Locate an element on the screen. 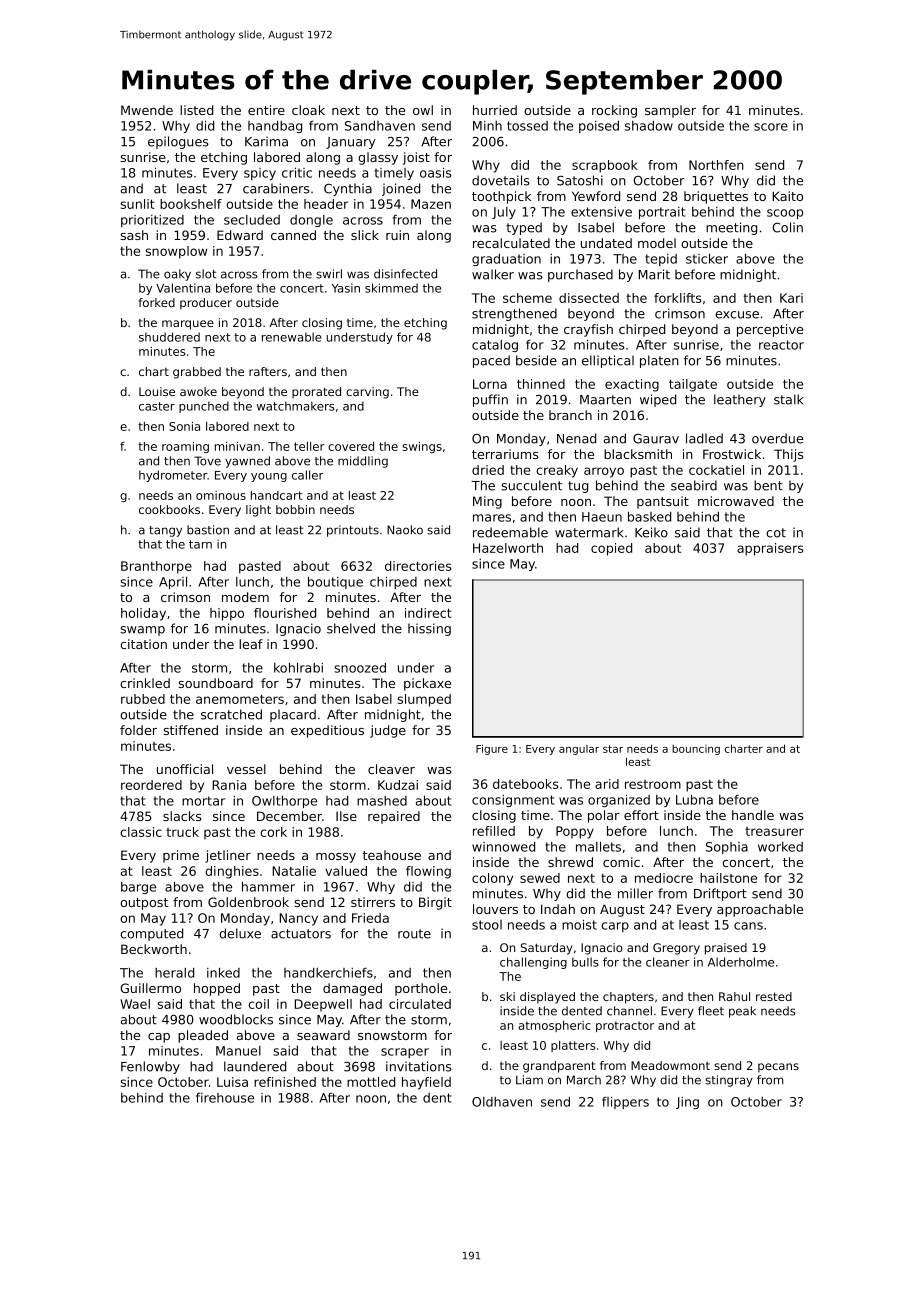 This screenshot has width=924, height=1308. stingray is located at coordinates (729, 1081).
